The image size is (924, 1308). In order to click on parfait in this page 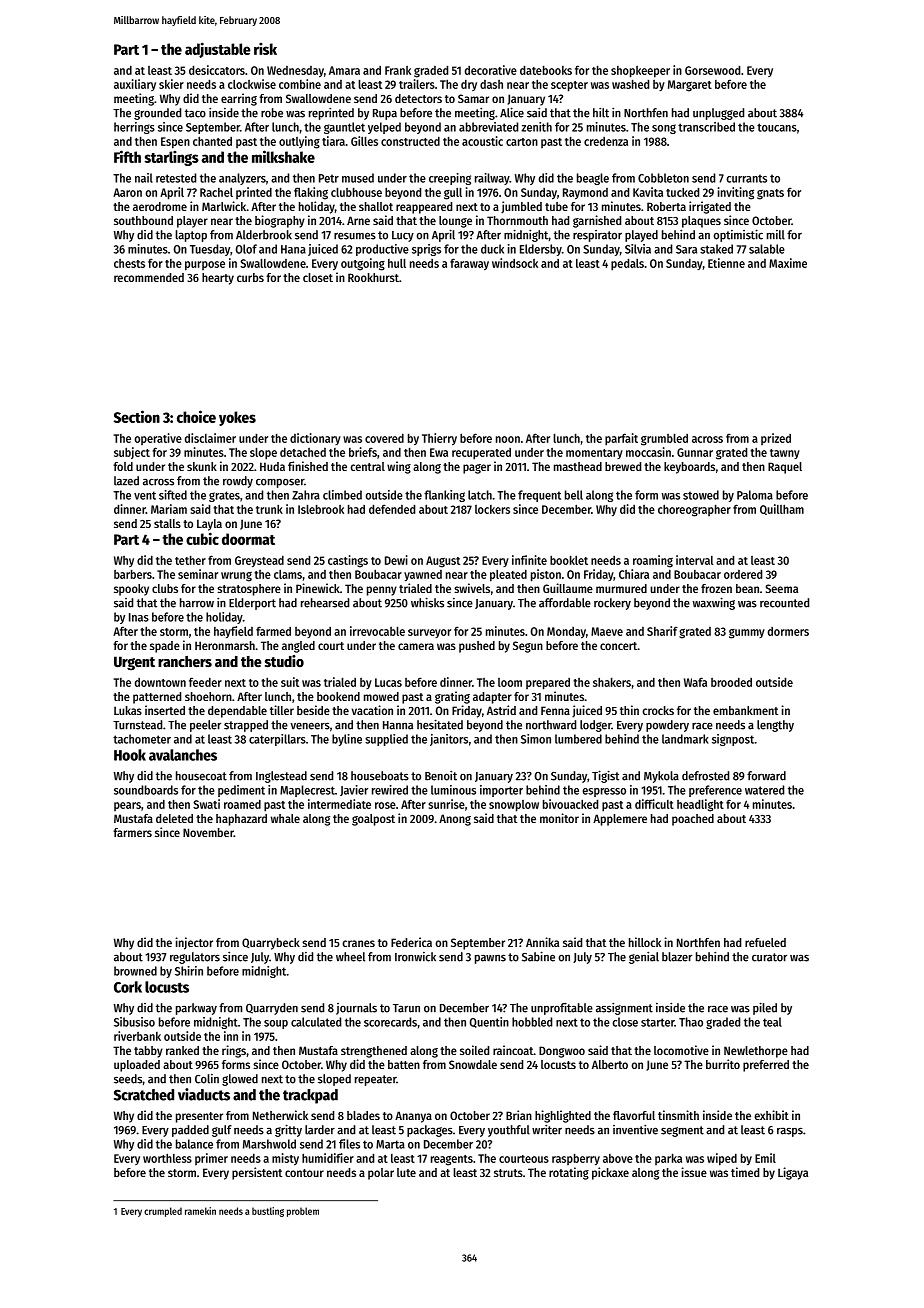, I will do `click(621, 439)`.
